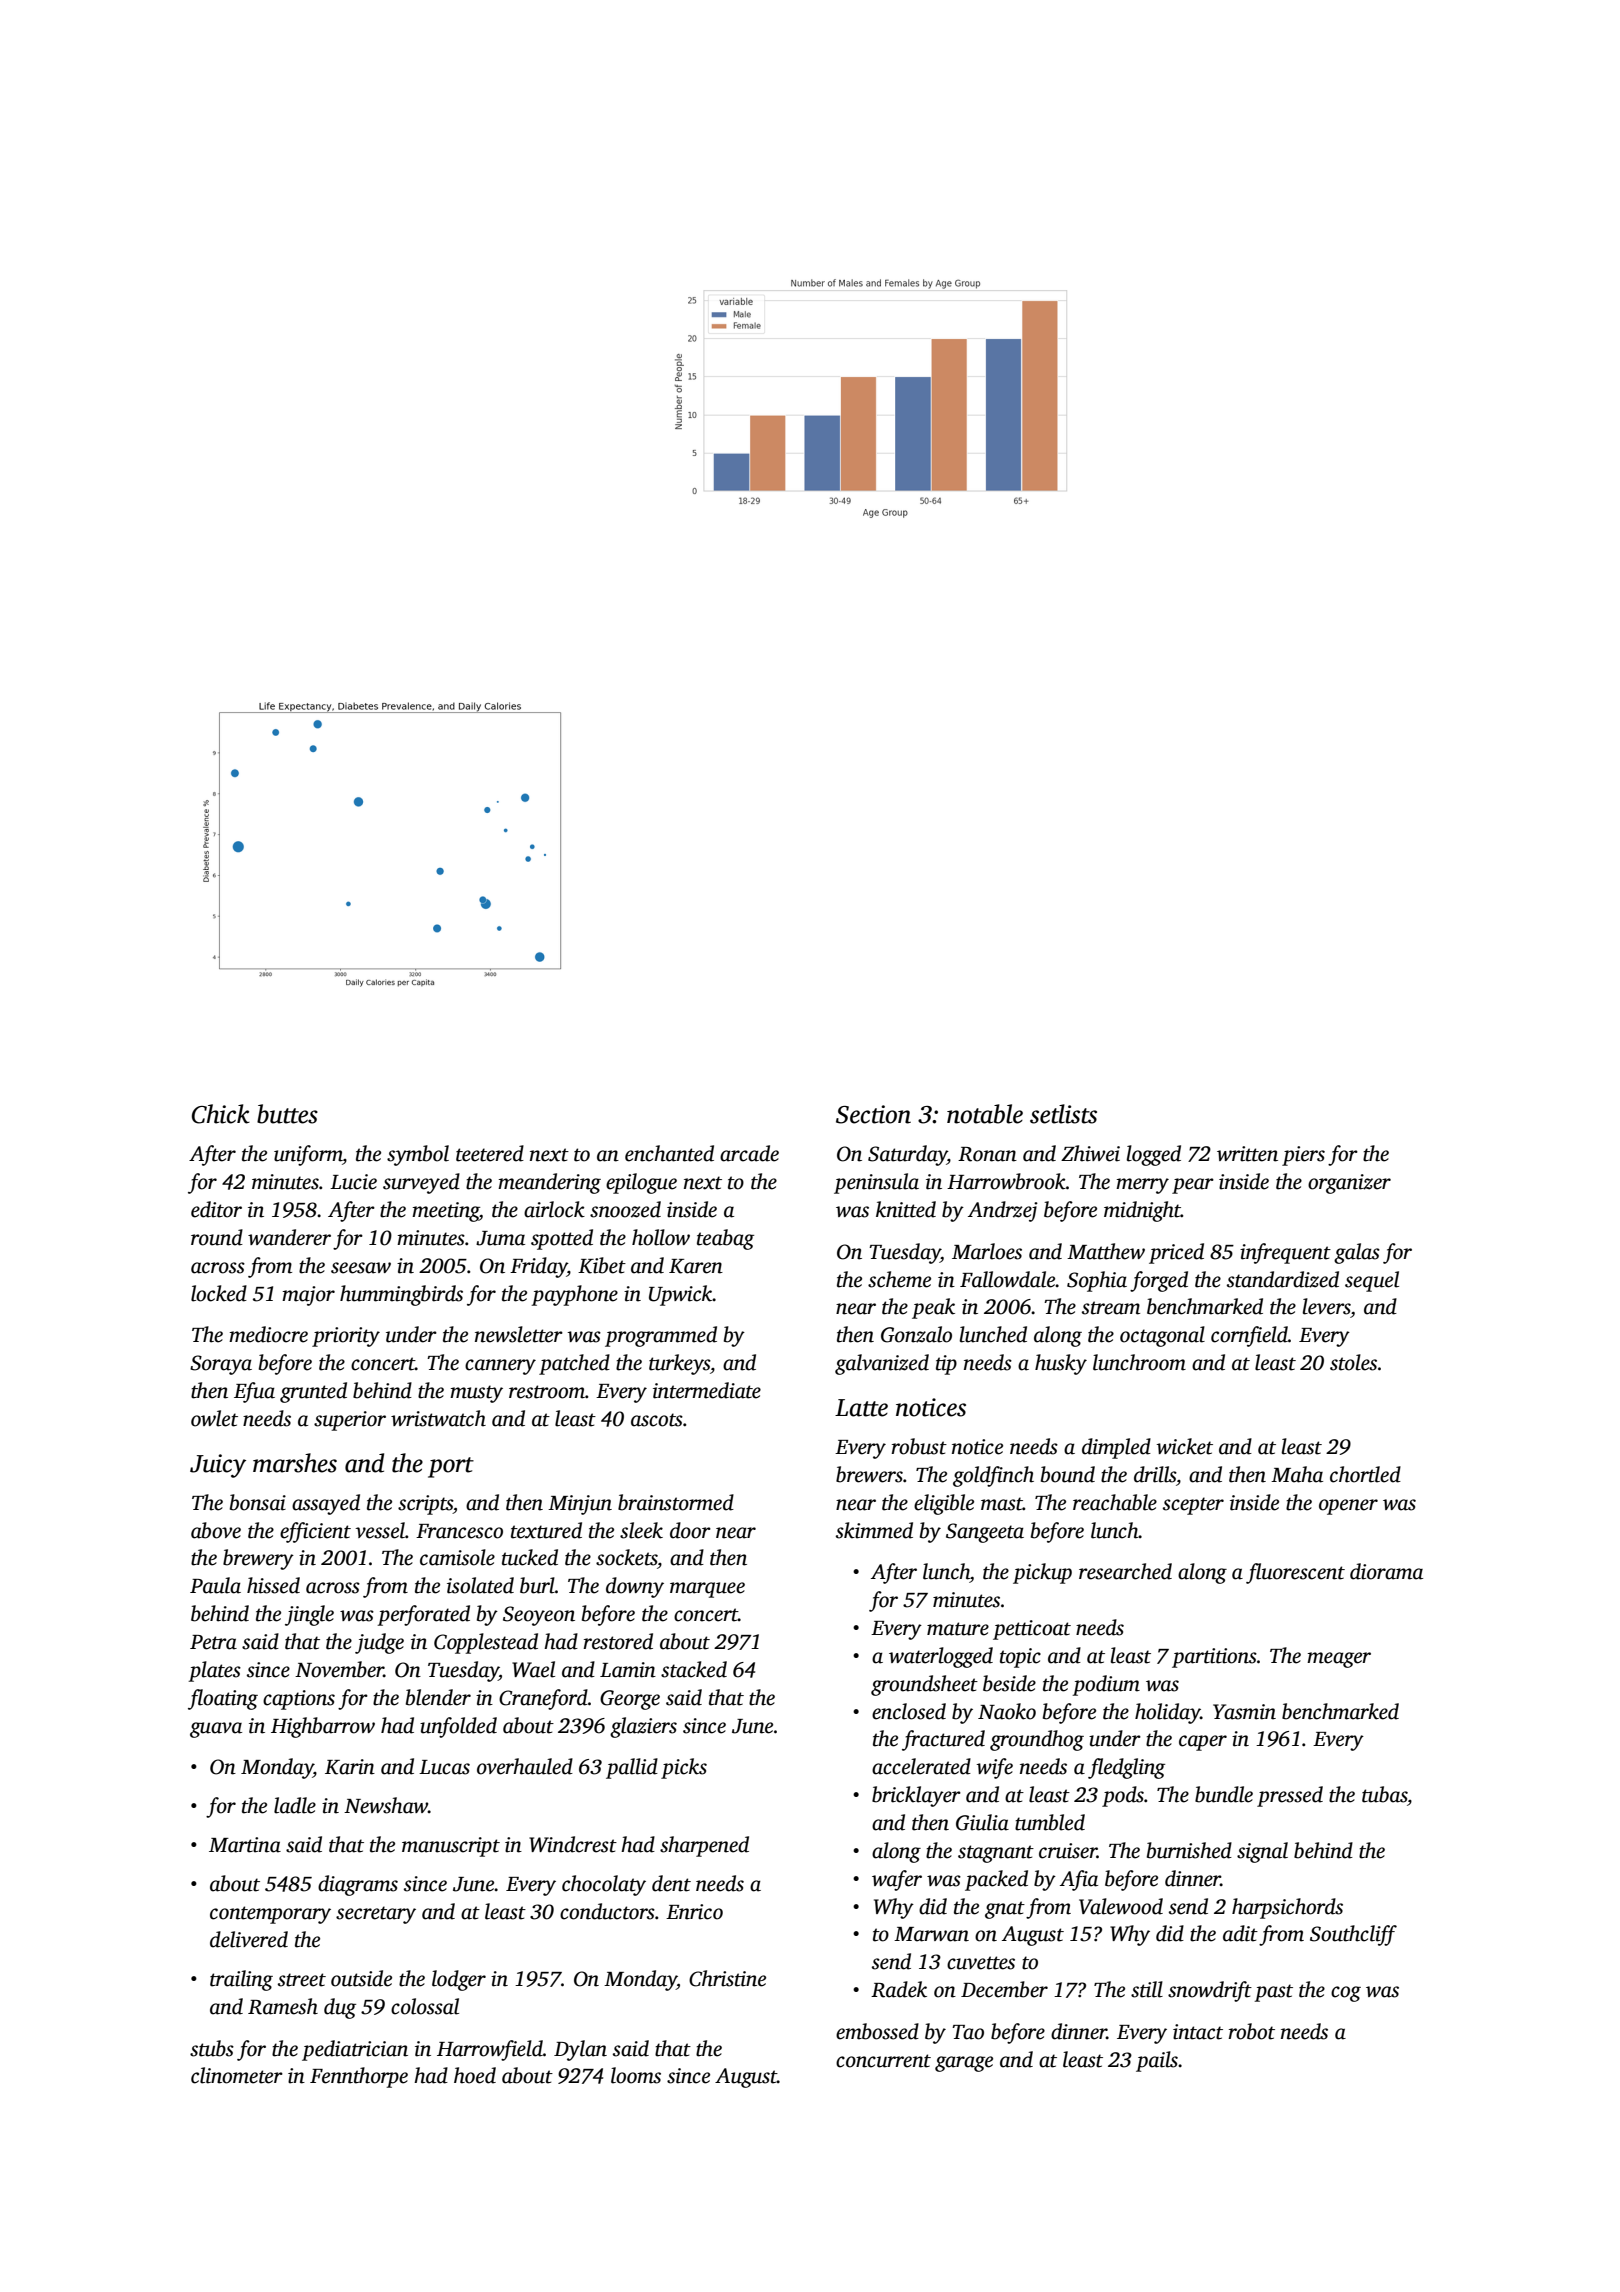 The image size is (1620, 2292). What do you see at coordinates (883, 2061) in the page?
I see `concurrent` at bounding box center [883, 2061].
